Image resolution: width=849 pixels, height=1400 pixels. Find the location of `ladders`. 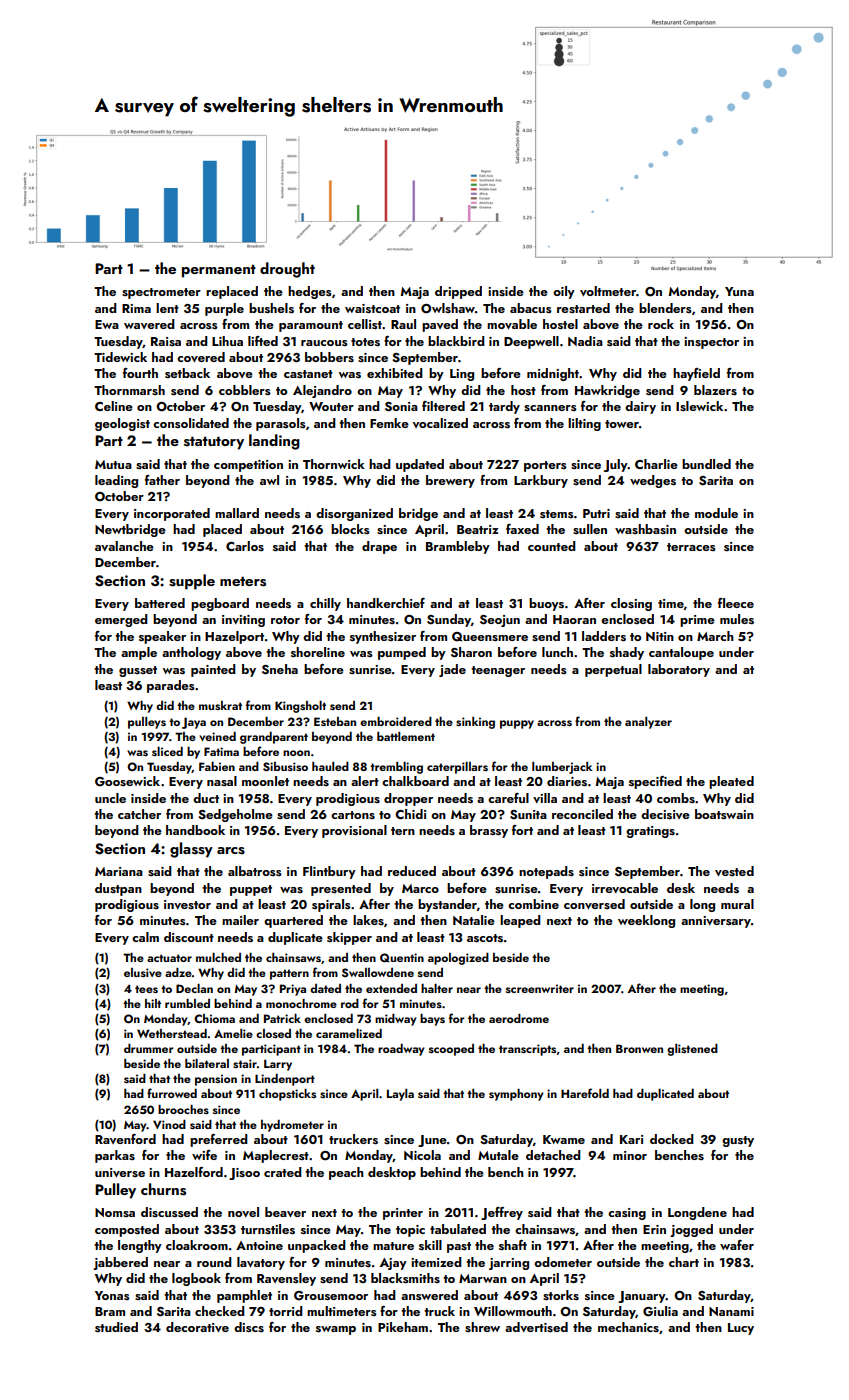

ladders is located at coordinates (604, 636).
